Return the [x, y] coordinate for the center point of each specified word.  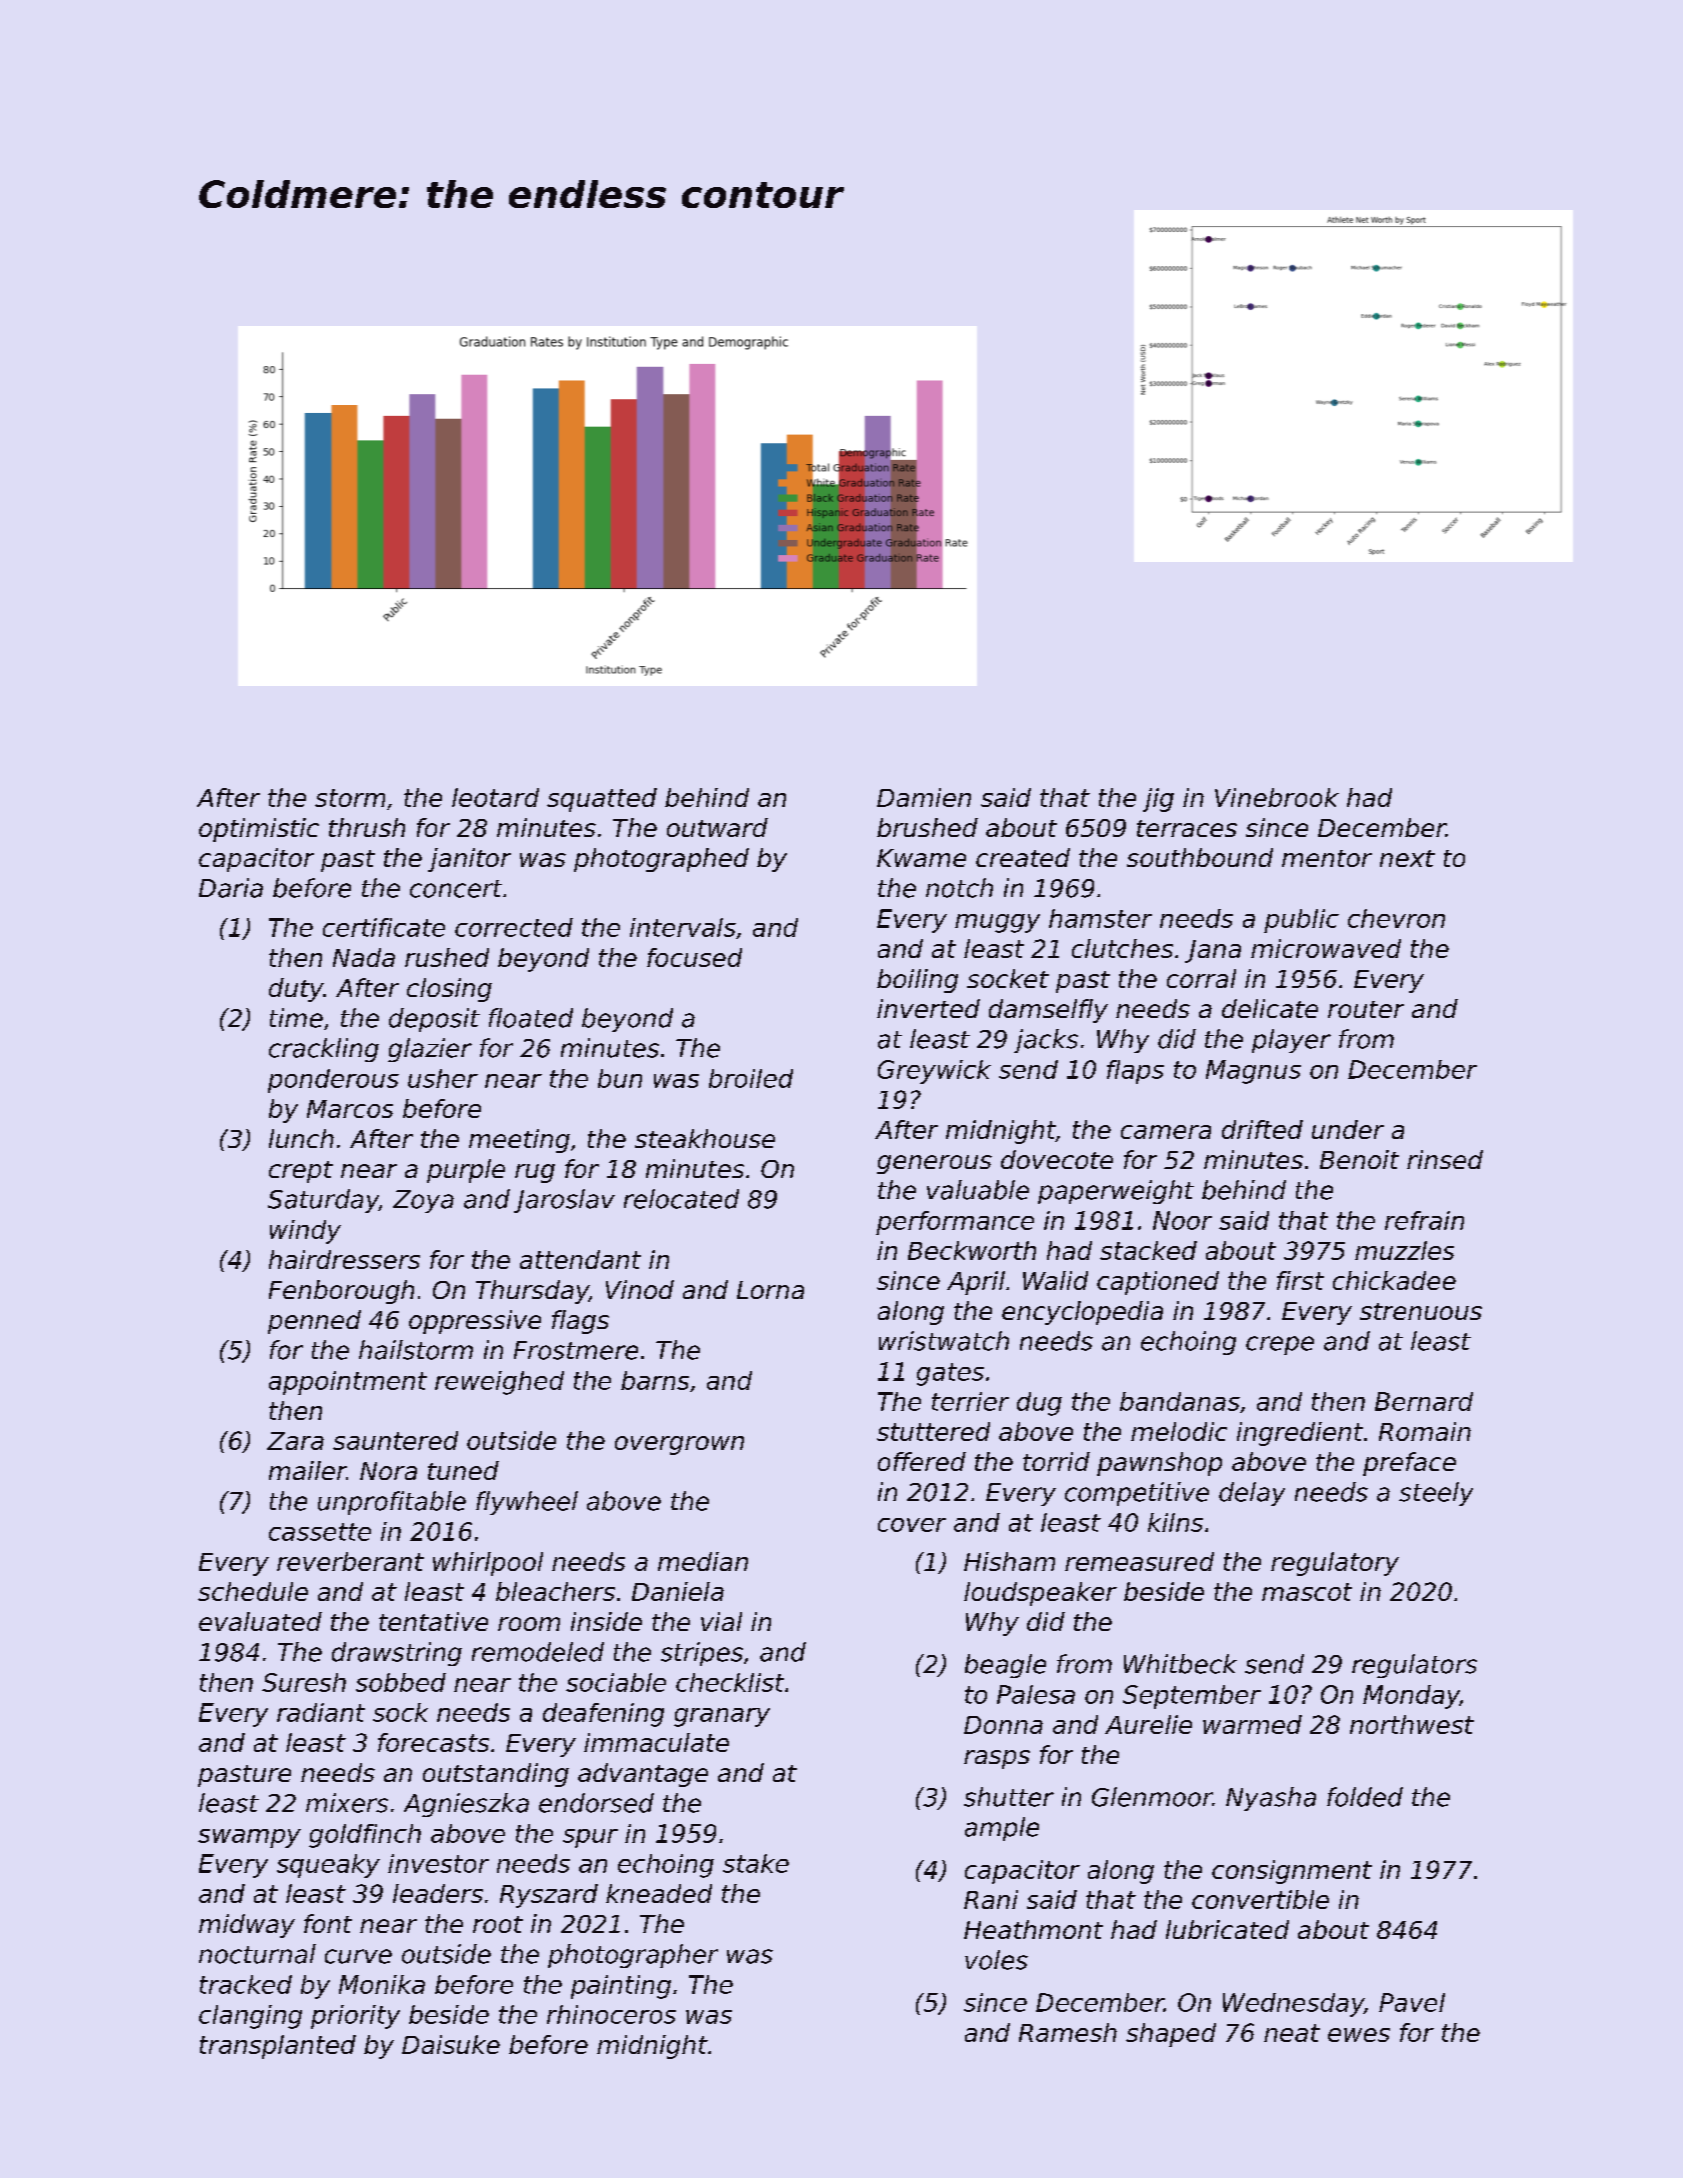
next [1407, 858]
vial [721, 1621]
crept [301, 1172]
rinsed [1445, 1159]
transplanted [278, 2047]
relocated [681, 1199]
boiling [917, 981]
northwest [1412, 1724]
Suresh [304, 1682]
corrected [514, 927]
